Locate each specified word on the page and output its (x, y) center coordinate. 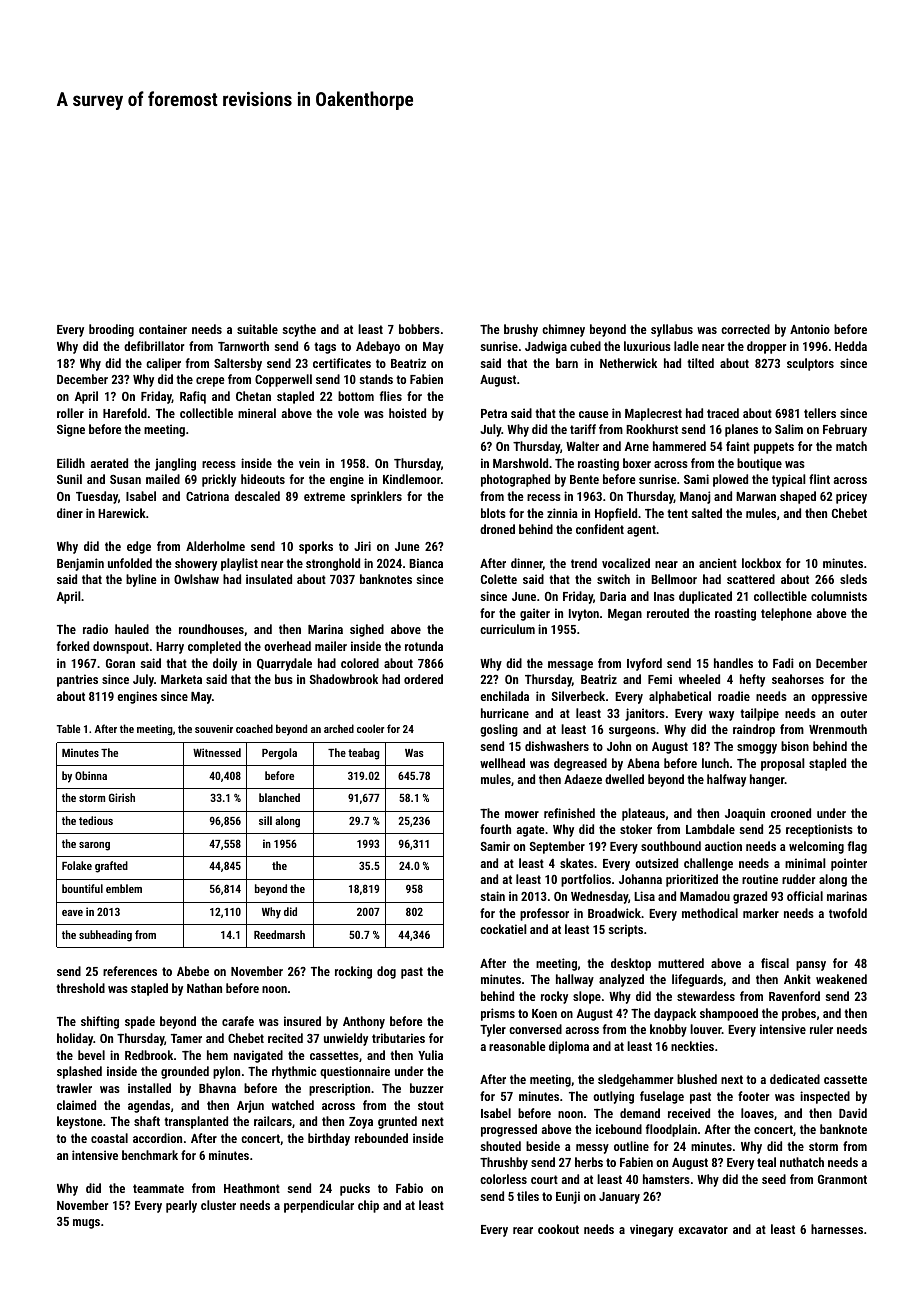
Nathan (204, 988)
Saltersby (238, 364)
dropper (766, 347)
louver (706, 1029)
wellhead (502, 763)
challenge (708, 864)
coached (254, 728)
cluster (218, 1205)
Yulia (430, 1055)
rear (523, 1230)
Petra (494, 413)
